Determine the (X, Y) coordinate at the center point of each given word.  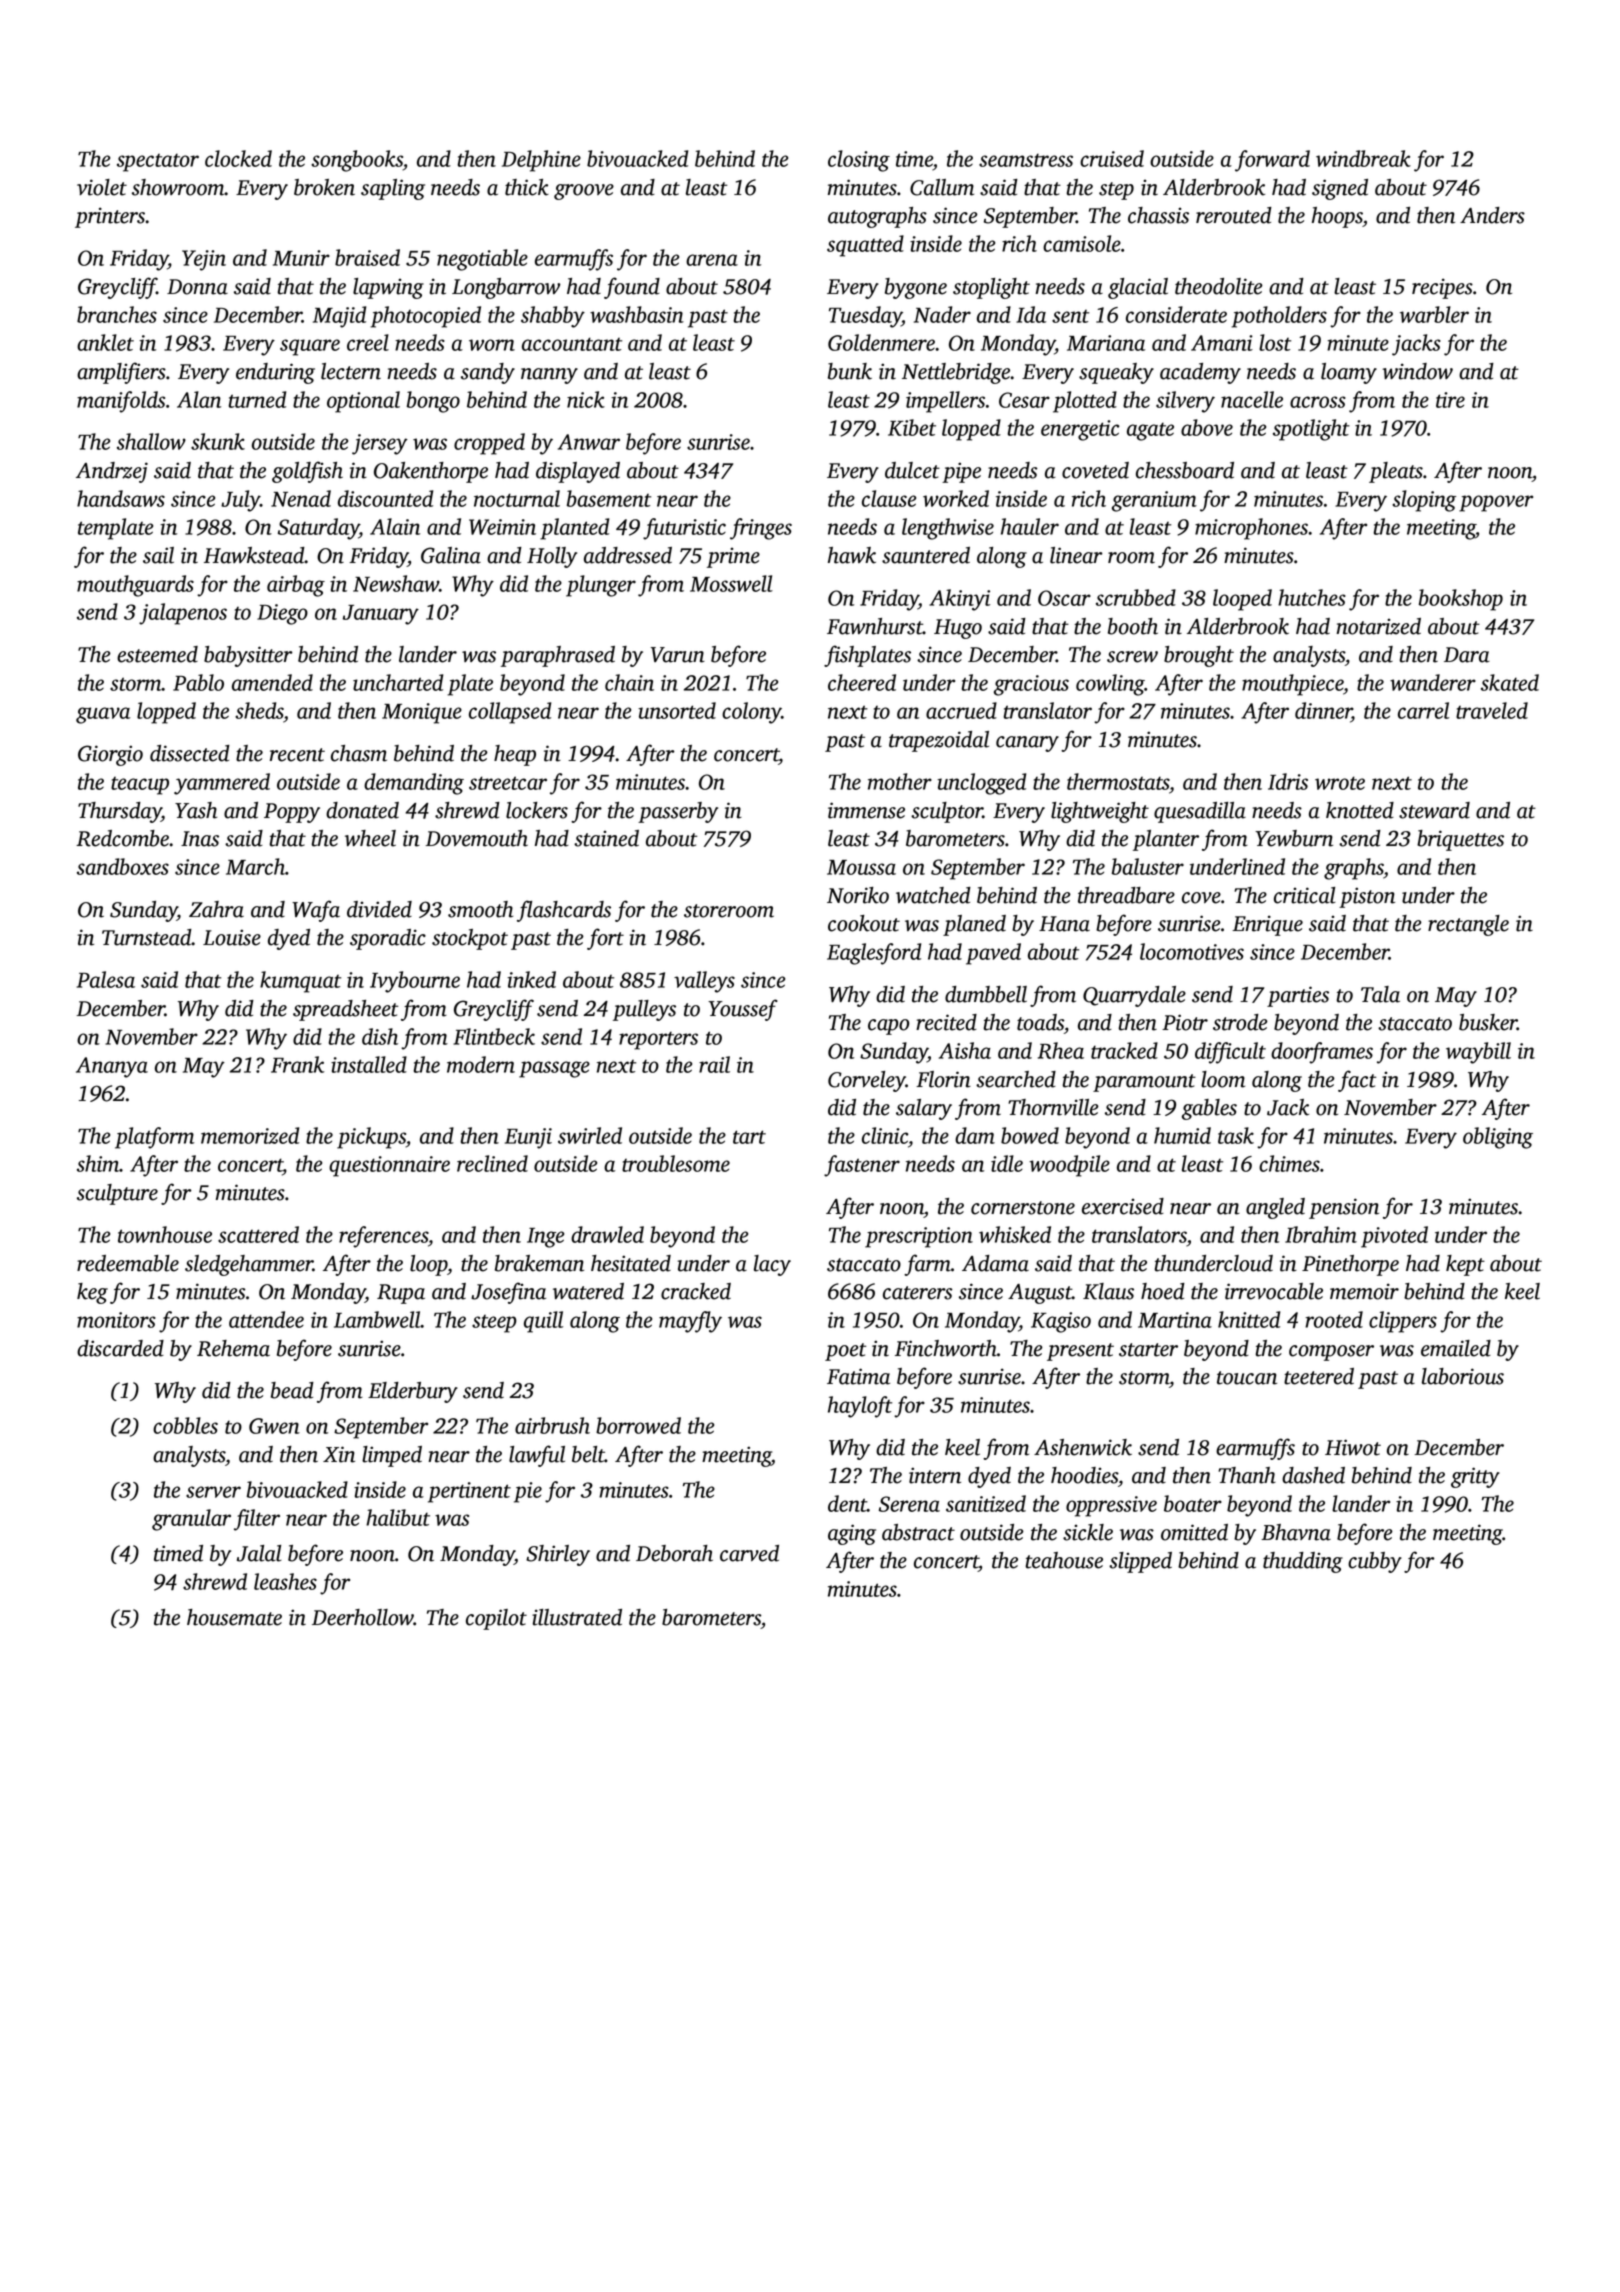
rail (714, 1064)
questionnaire (389, 1166)
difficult (1230, 1053)
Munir (301, 258)
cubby (1375, 1562)
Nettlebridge (956, 373)
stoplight (991, 288)
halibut (398, 1517)
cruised (1112, 158)
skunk (218, 441)
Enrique (1267, 925)
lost (1275, 342)
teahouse (1064, 1560)
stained (606, 838)
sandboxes (123, 866)
